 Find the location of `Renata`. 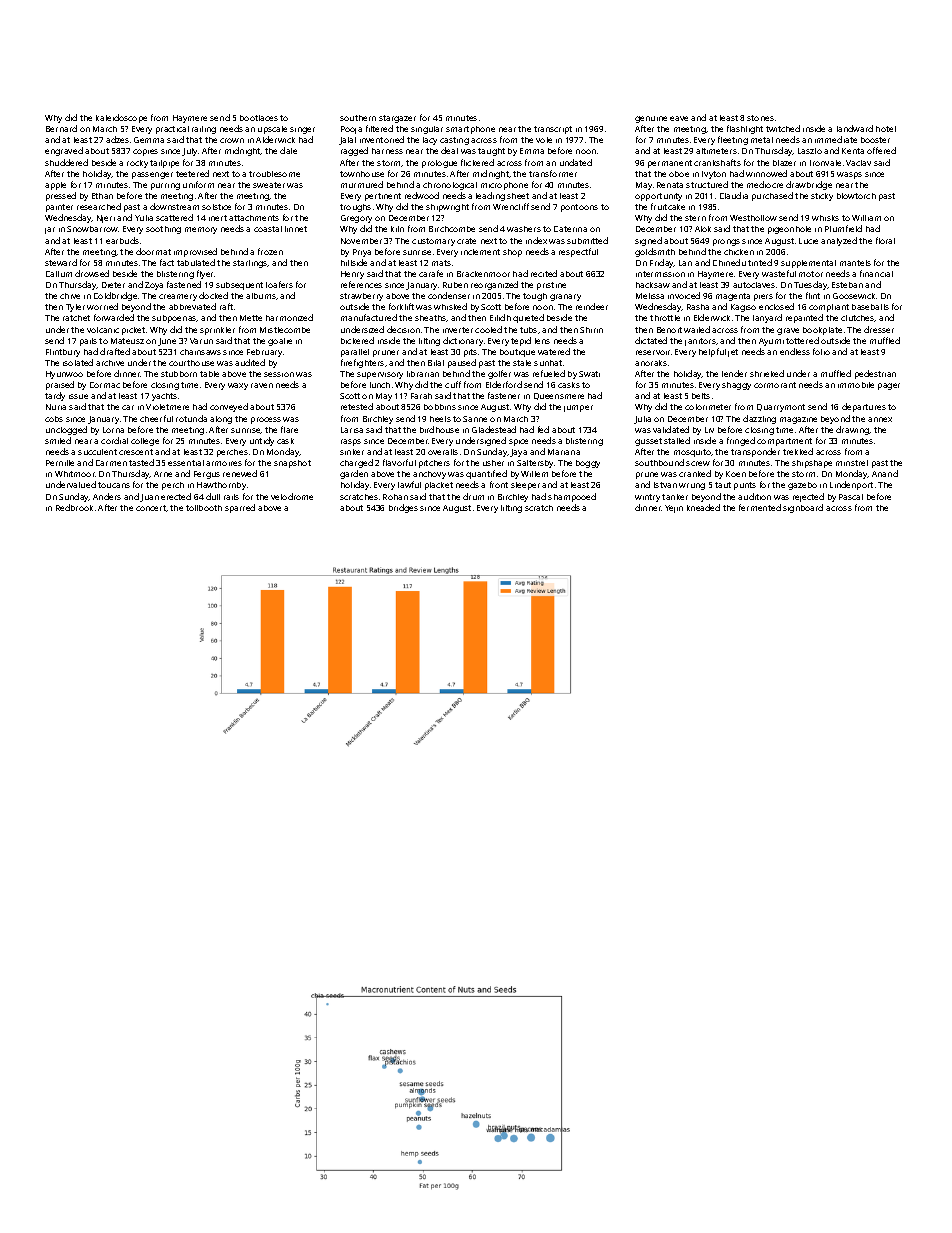

Renata is located at coordinates (670, 185).
